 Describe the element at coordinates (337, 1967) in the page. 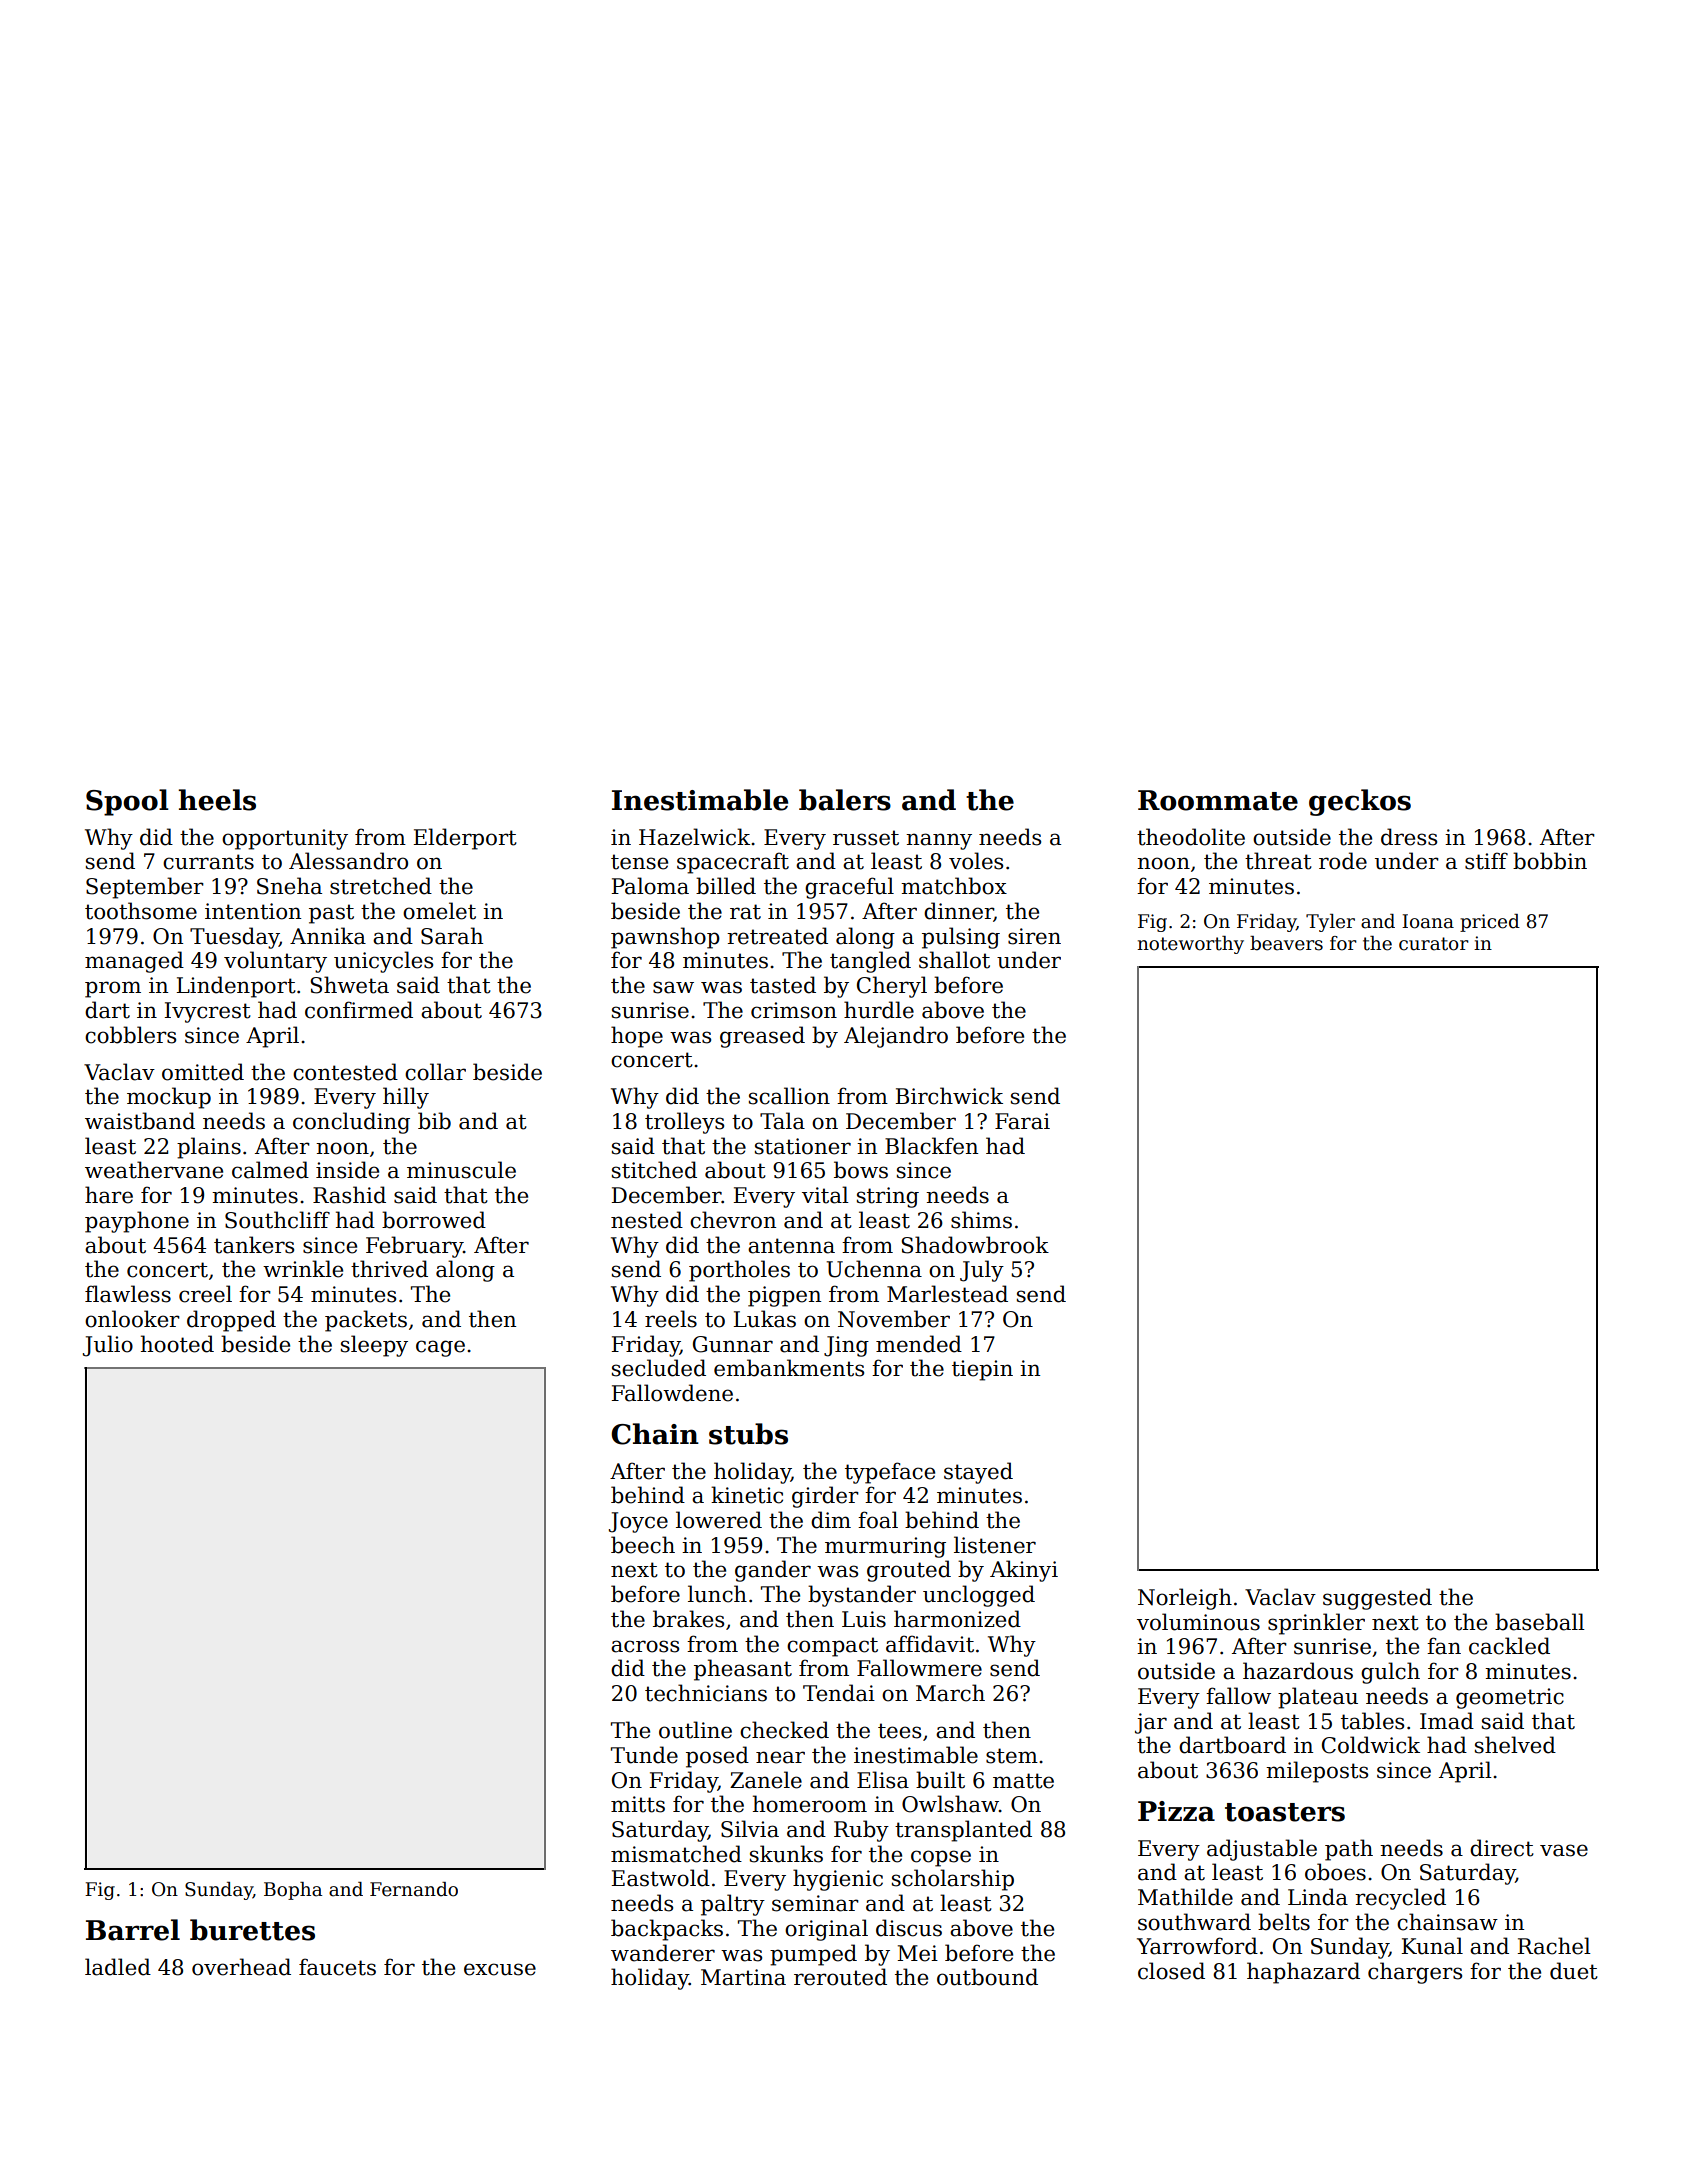

I see `faucets` at that location.
